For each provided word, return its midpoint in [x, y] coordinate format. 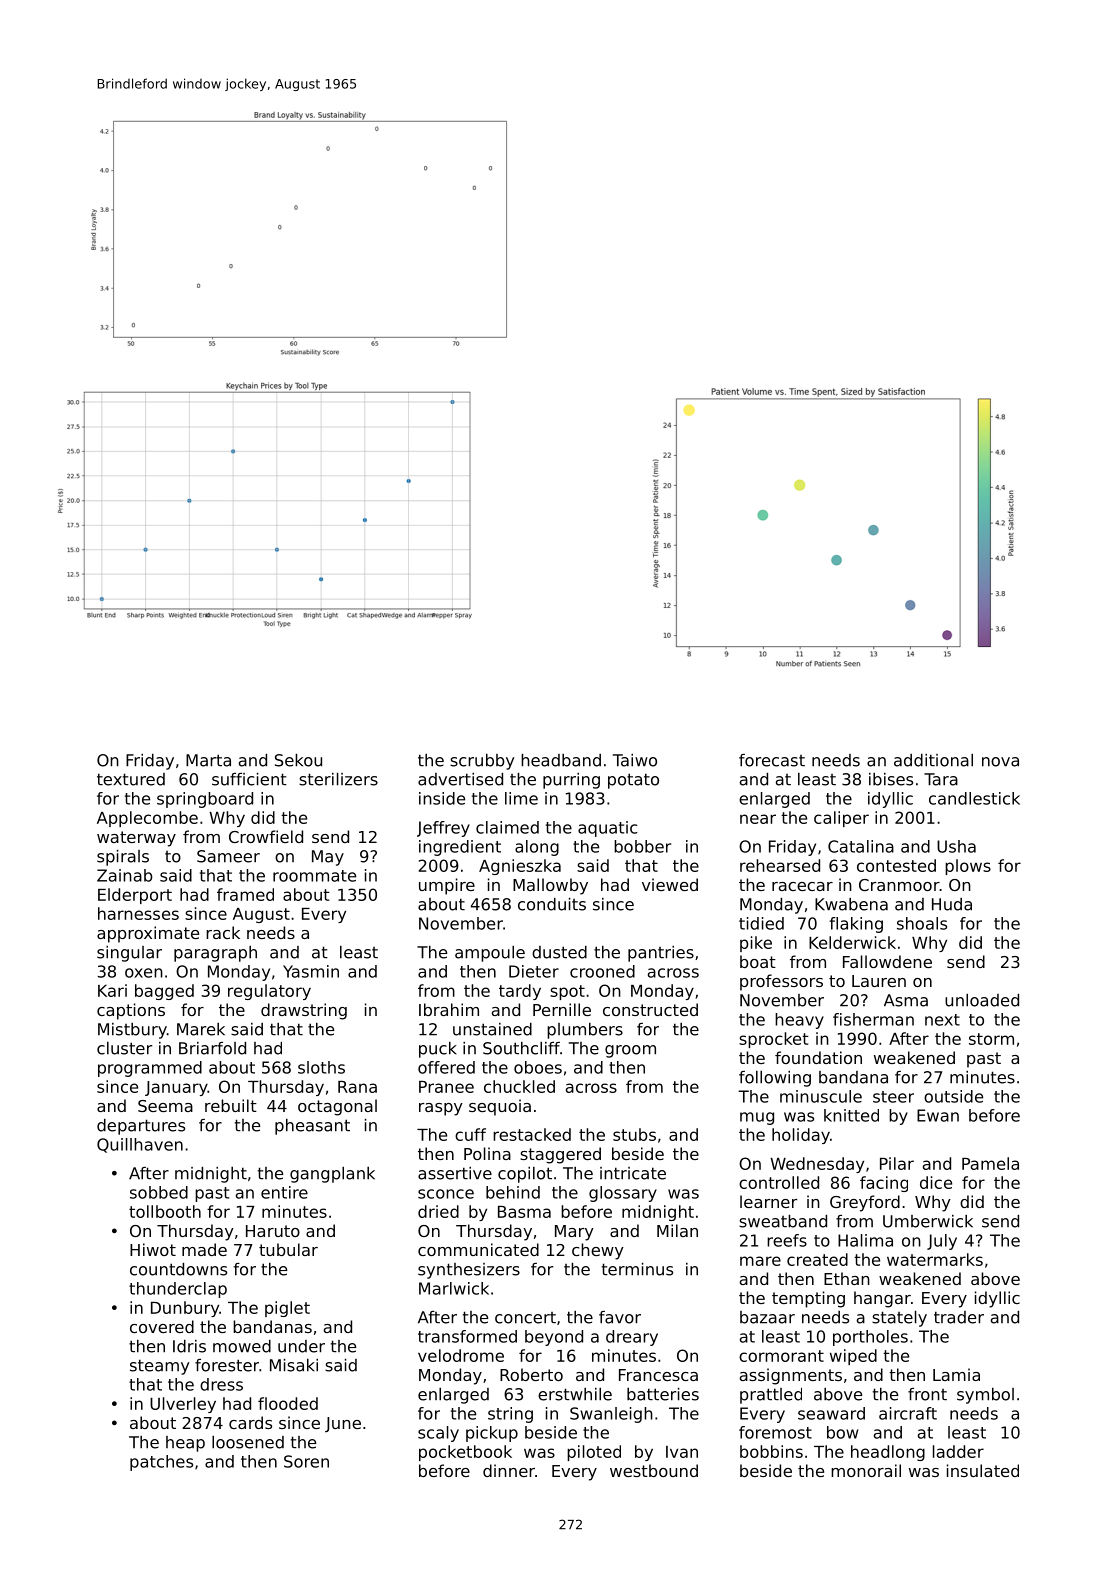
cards [250, 1422]
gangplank [332, 1175]
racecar [802, 886]
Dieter [534, 971]
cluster [124, 1048]
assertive [455, 1173]
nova [1000, 762]
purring [571, 781]
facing [884, 1184]
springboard [205, 800]
